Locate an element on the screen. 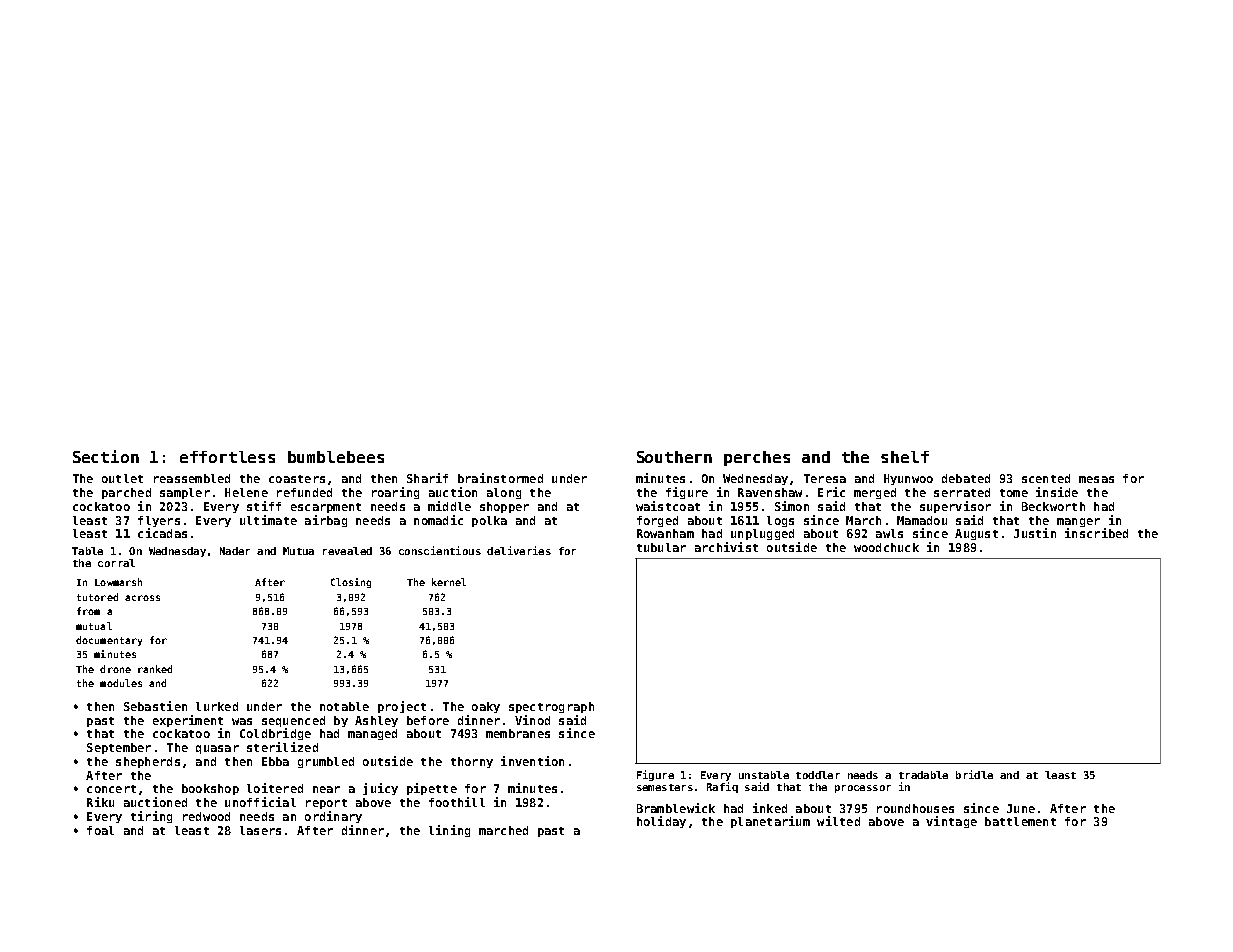 The image size is (1233, 952). shepherds is located at coordinates (148, 762).
